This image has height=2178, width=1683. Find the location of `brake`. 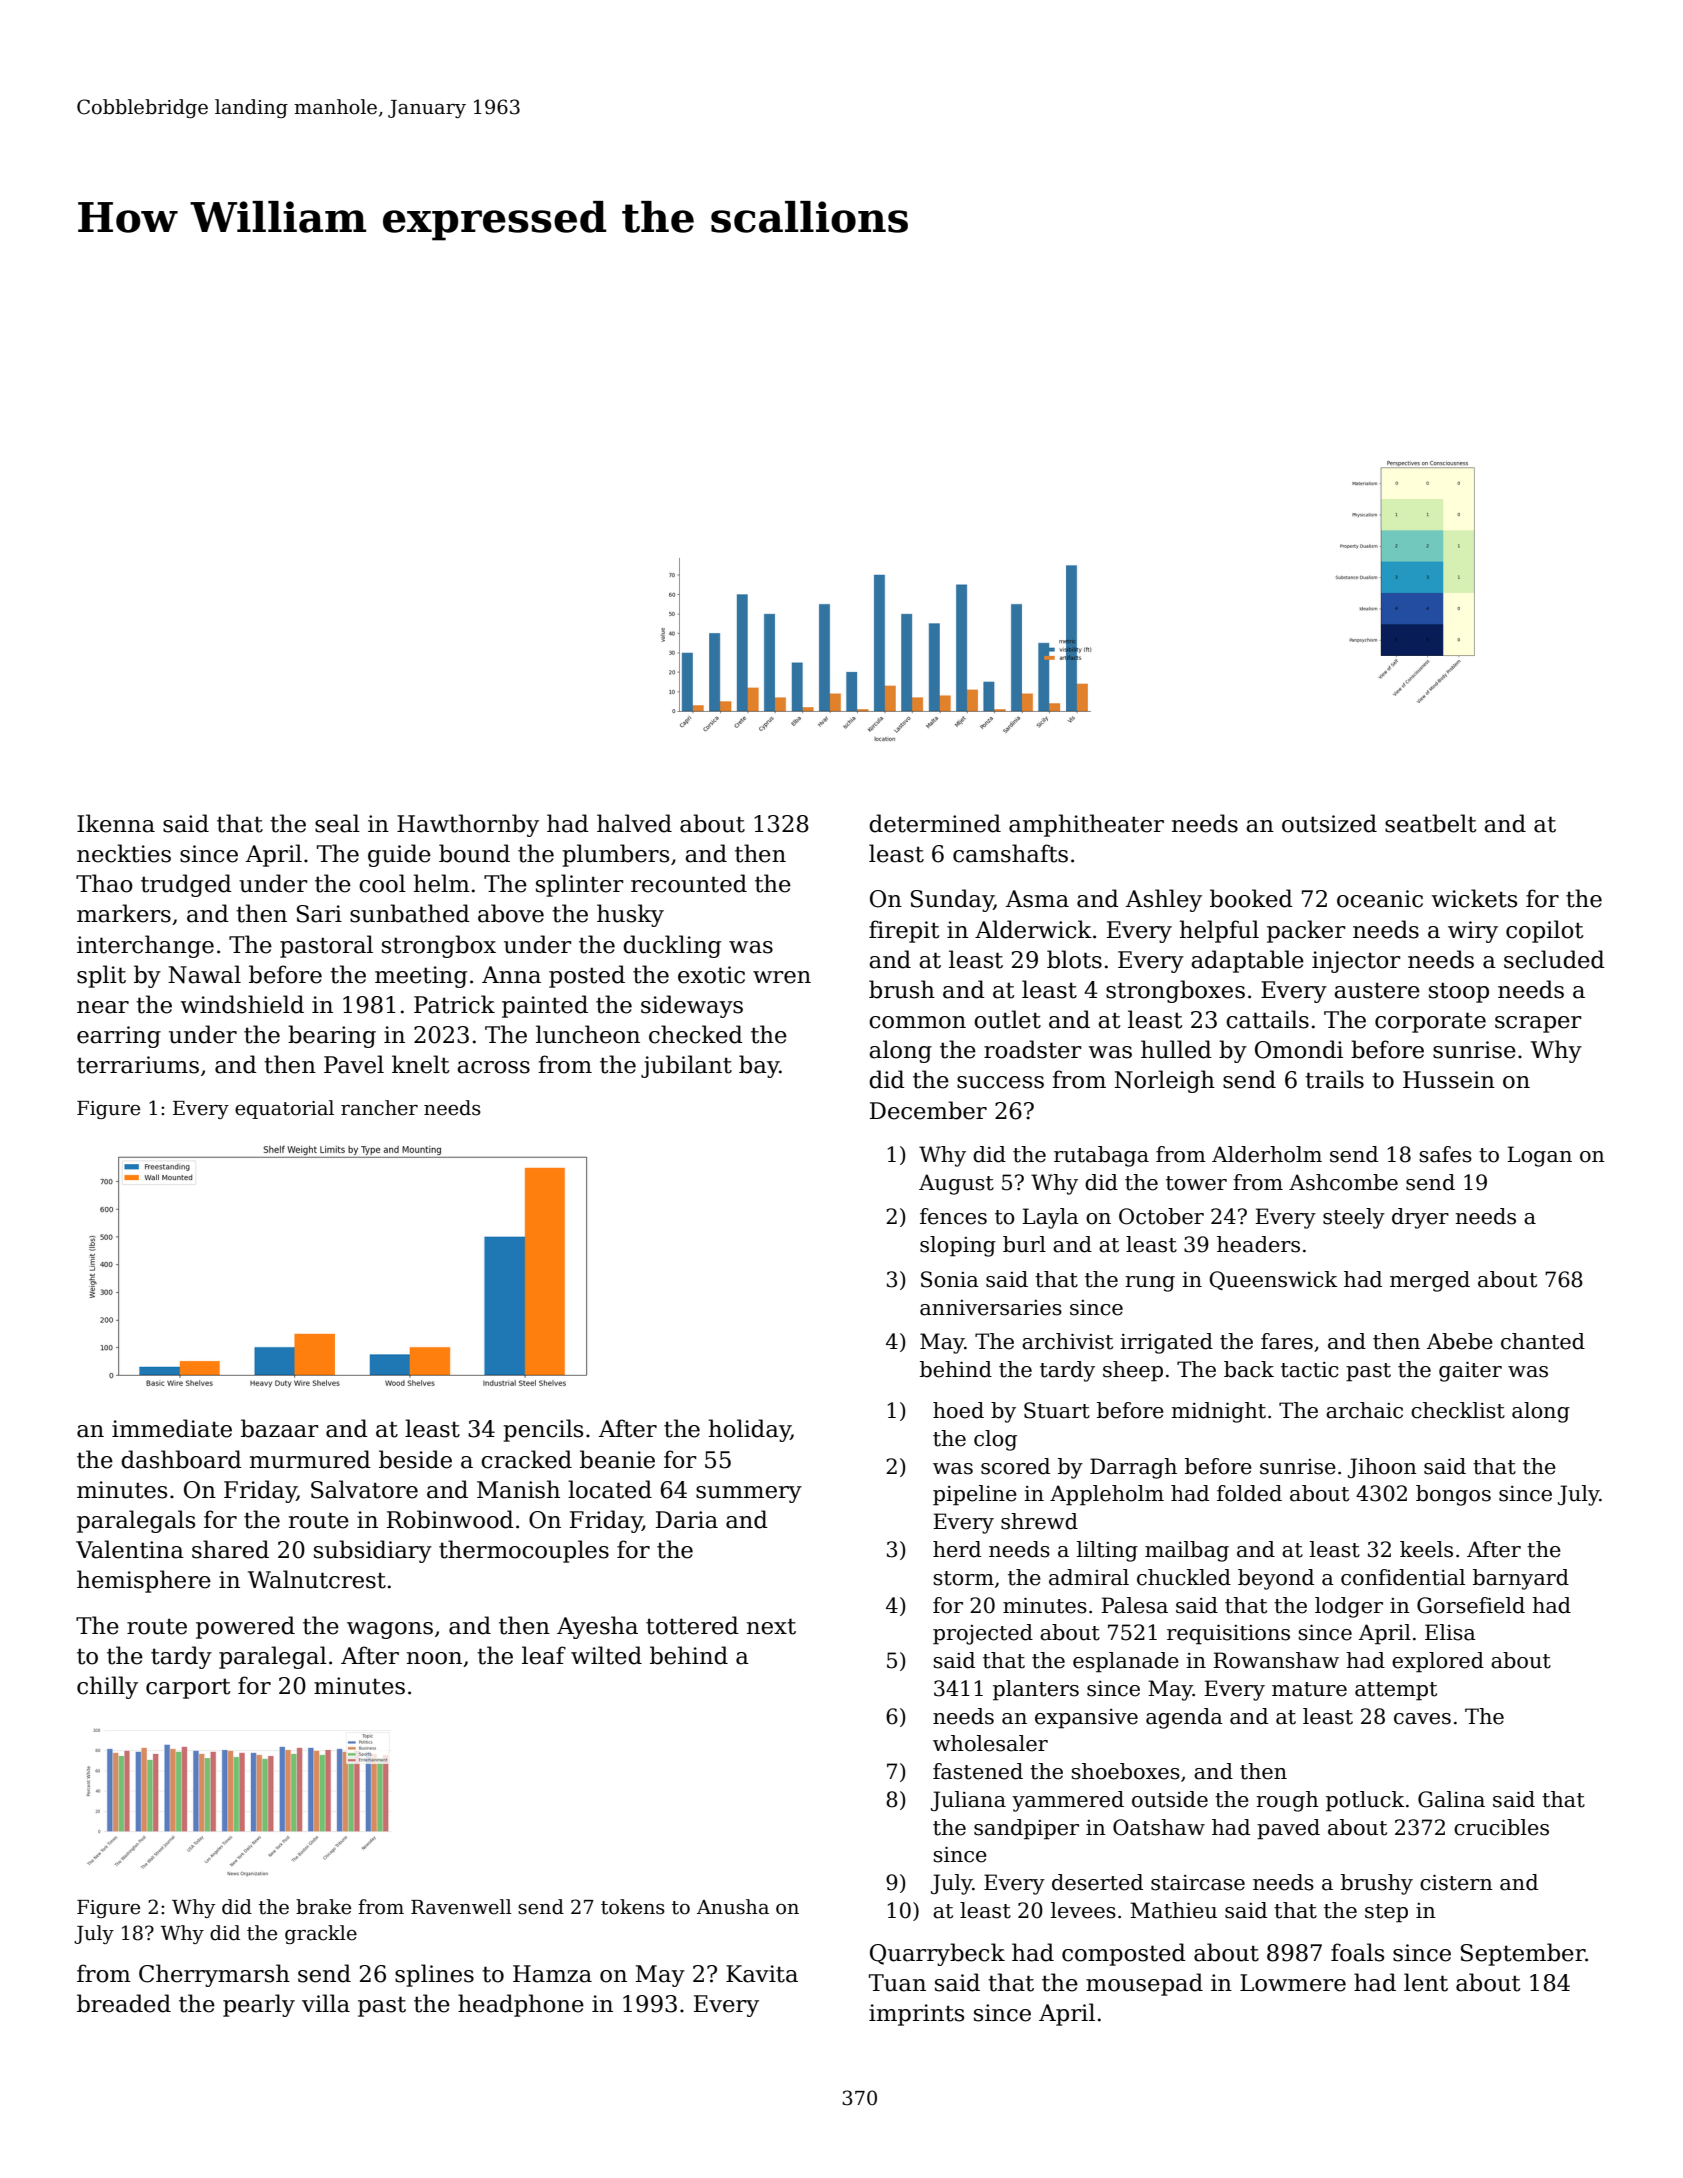

brake is located at coordinates (323, 1907).
